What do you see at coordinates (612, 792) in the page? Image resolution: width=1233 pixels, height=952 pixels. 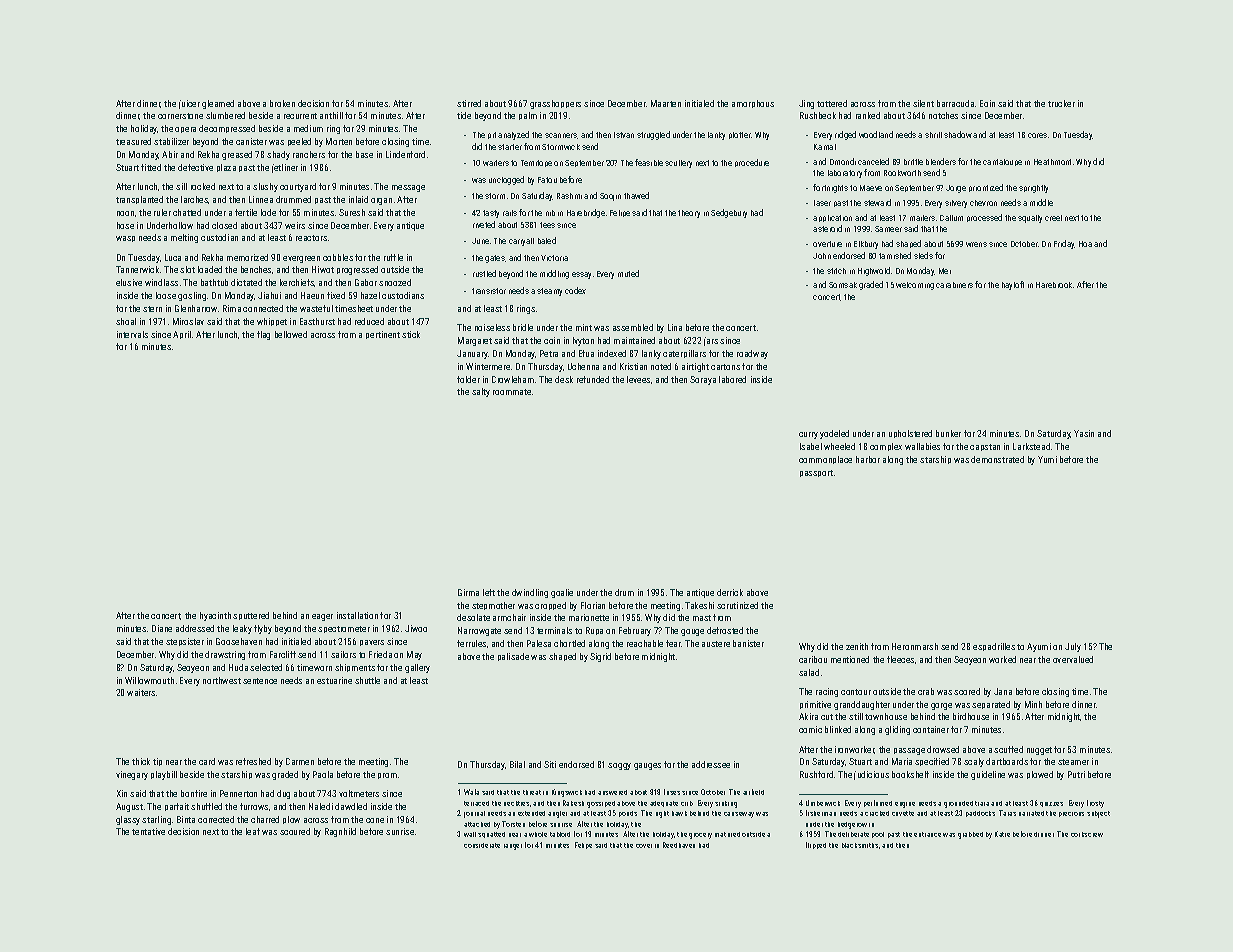 I see `answered` at bounding box center [612, 792].
